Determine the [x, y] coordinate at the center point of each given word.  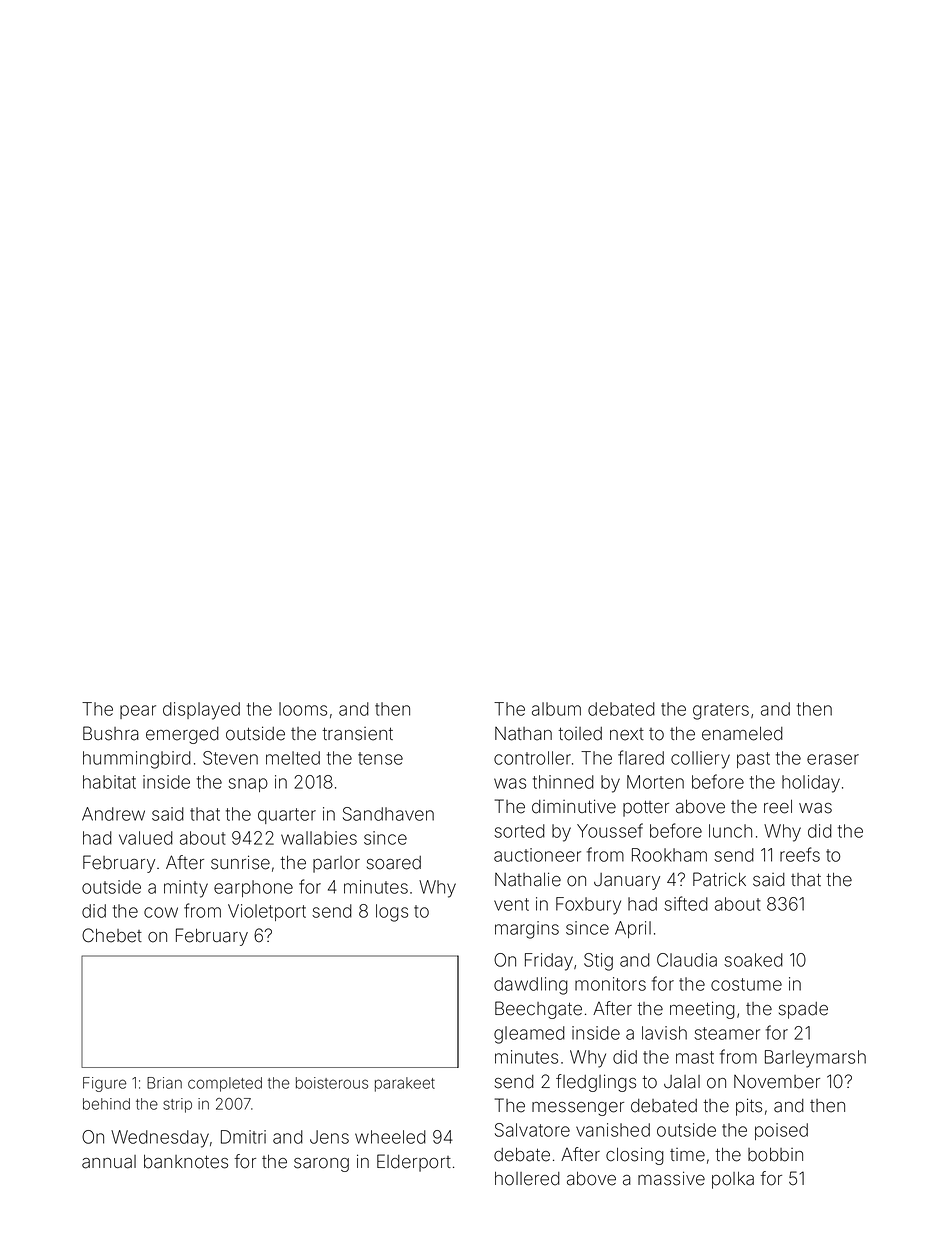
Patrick [719, 879]
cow [161, 912]
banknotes [186, 1162]
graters [721, 711]
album [556, 709]
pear [138, 712]
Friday [549, 962]
